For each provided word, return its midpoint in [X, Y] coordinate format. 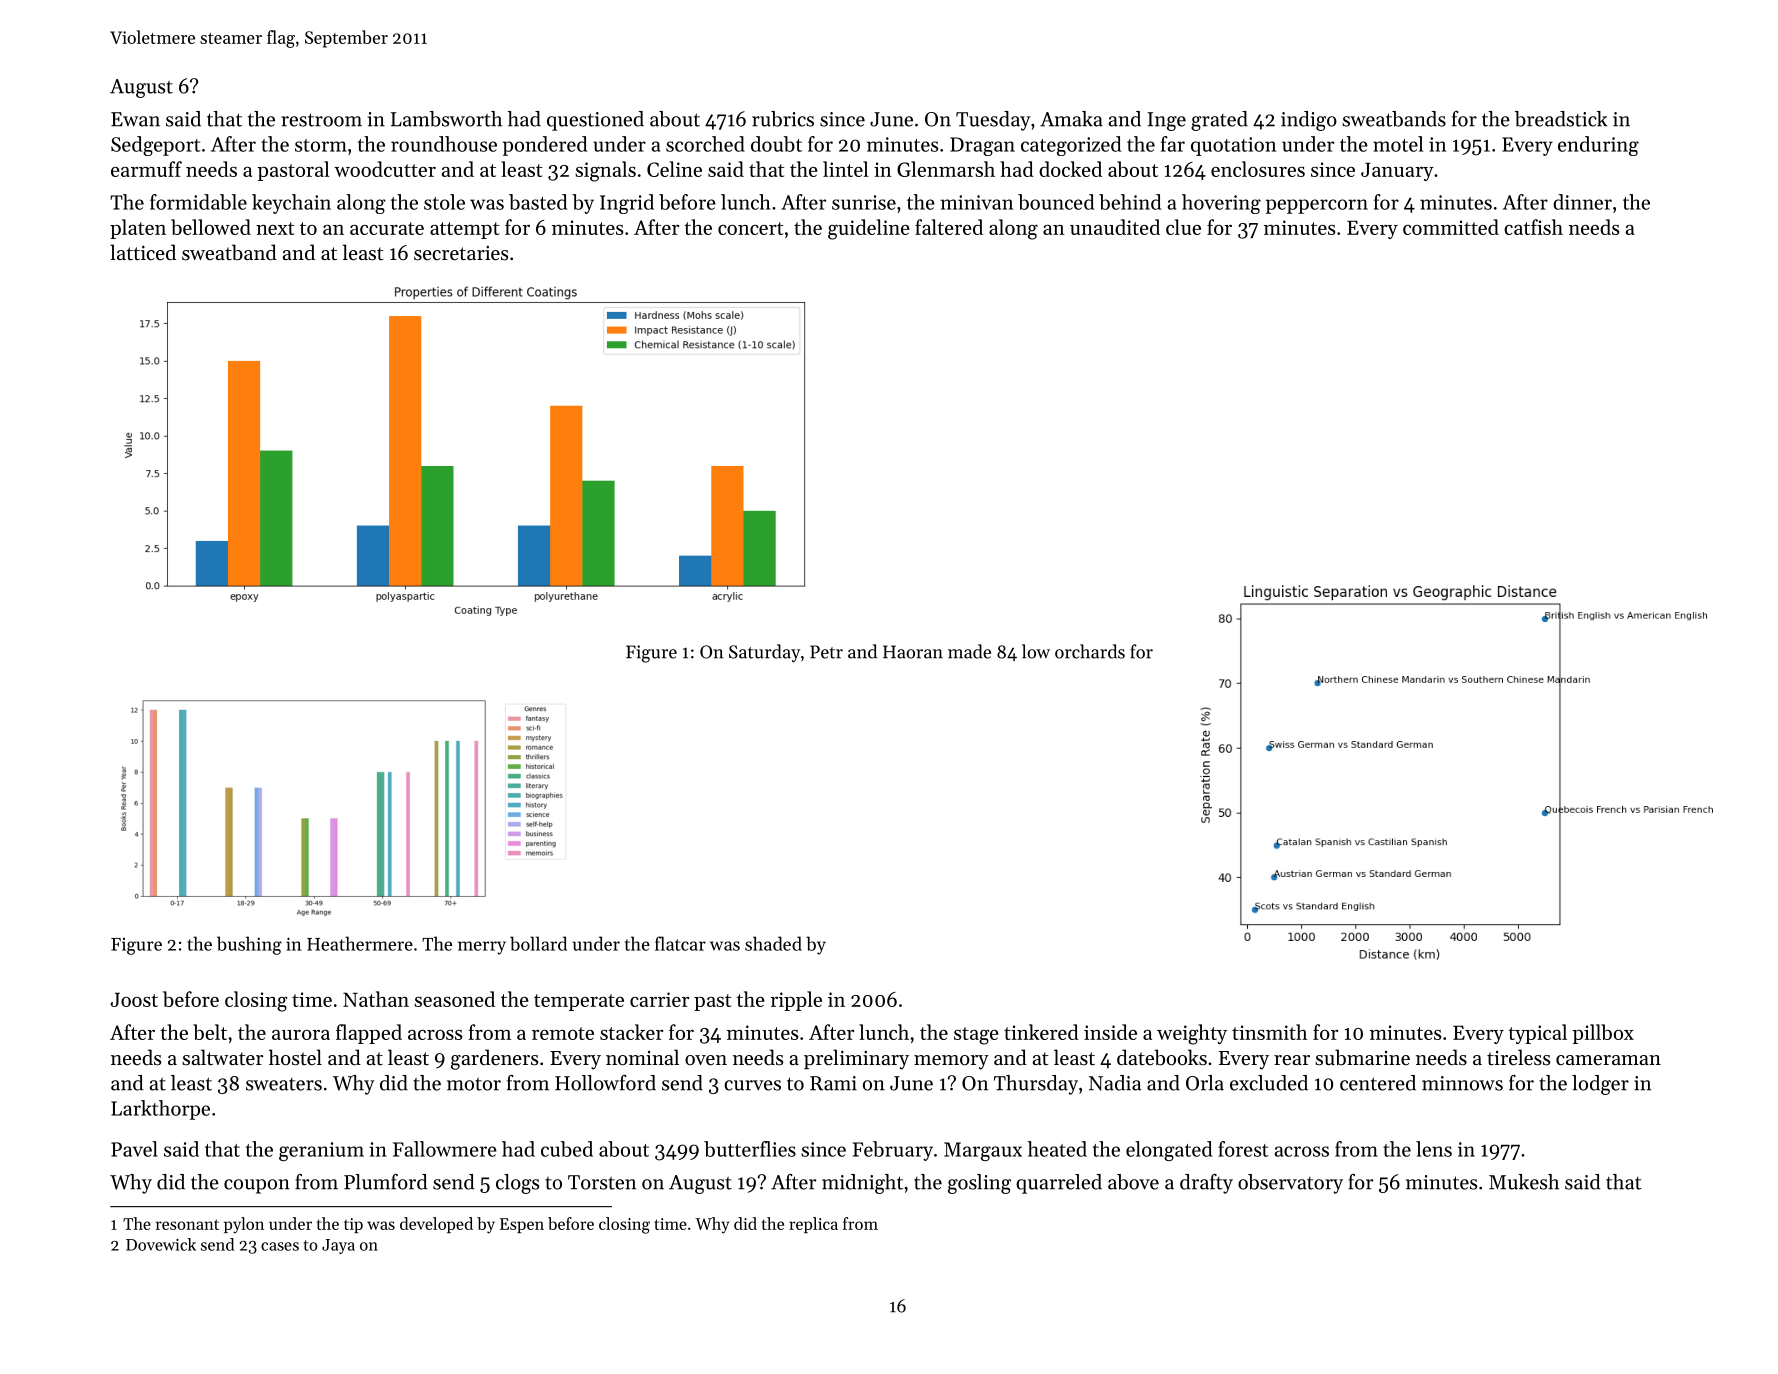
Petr [826, 652]
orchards [1090, 651]
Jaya [338, 1246]
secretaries [461, 253]
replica [813, 1225]
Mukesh [1524, 1182]
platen [138, 229]
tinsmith [1270, 1032]
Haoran [913, 652]
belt [210, 1032]
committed [1451, 227]
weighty [1192, 1034]
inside [1110, 1032]
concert [751, 228]
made [969, 651]
